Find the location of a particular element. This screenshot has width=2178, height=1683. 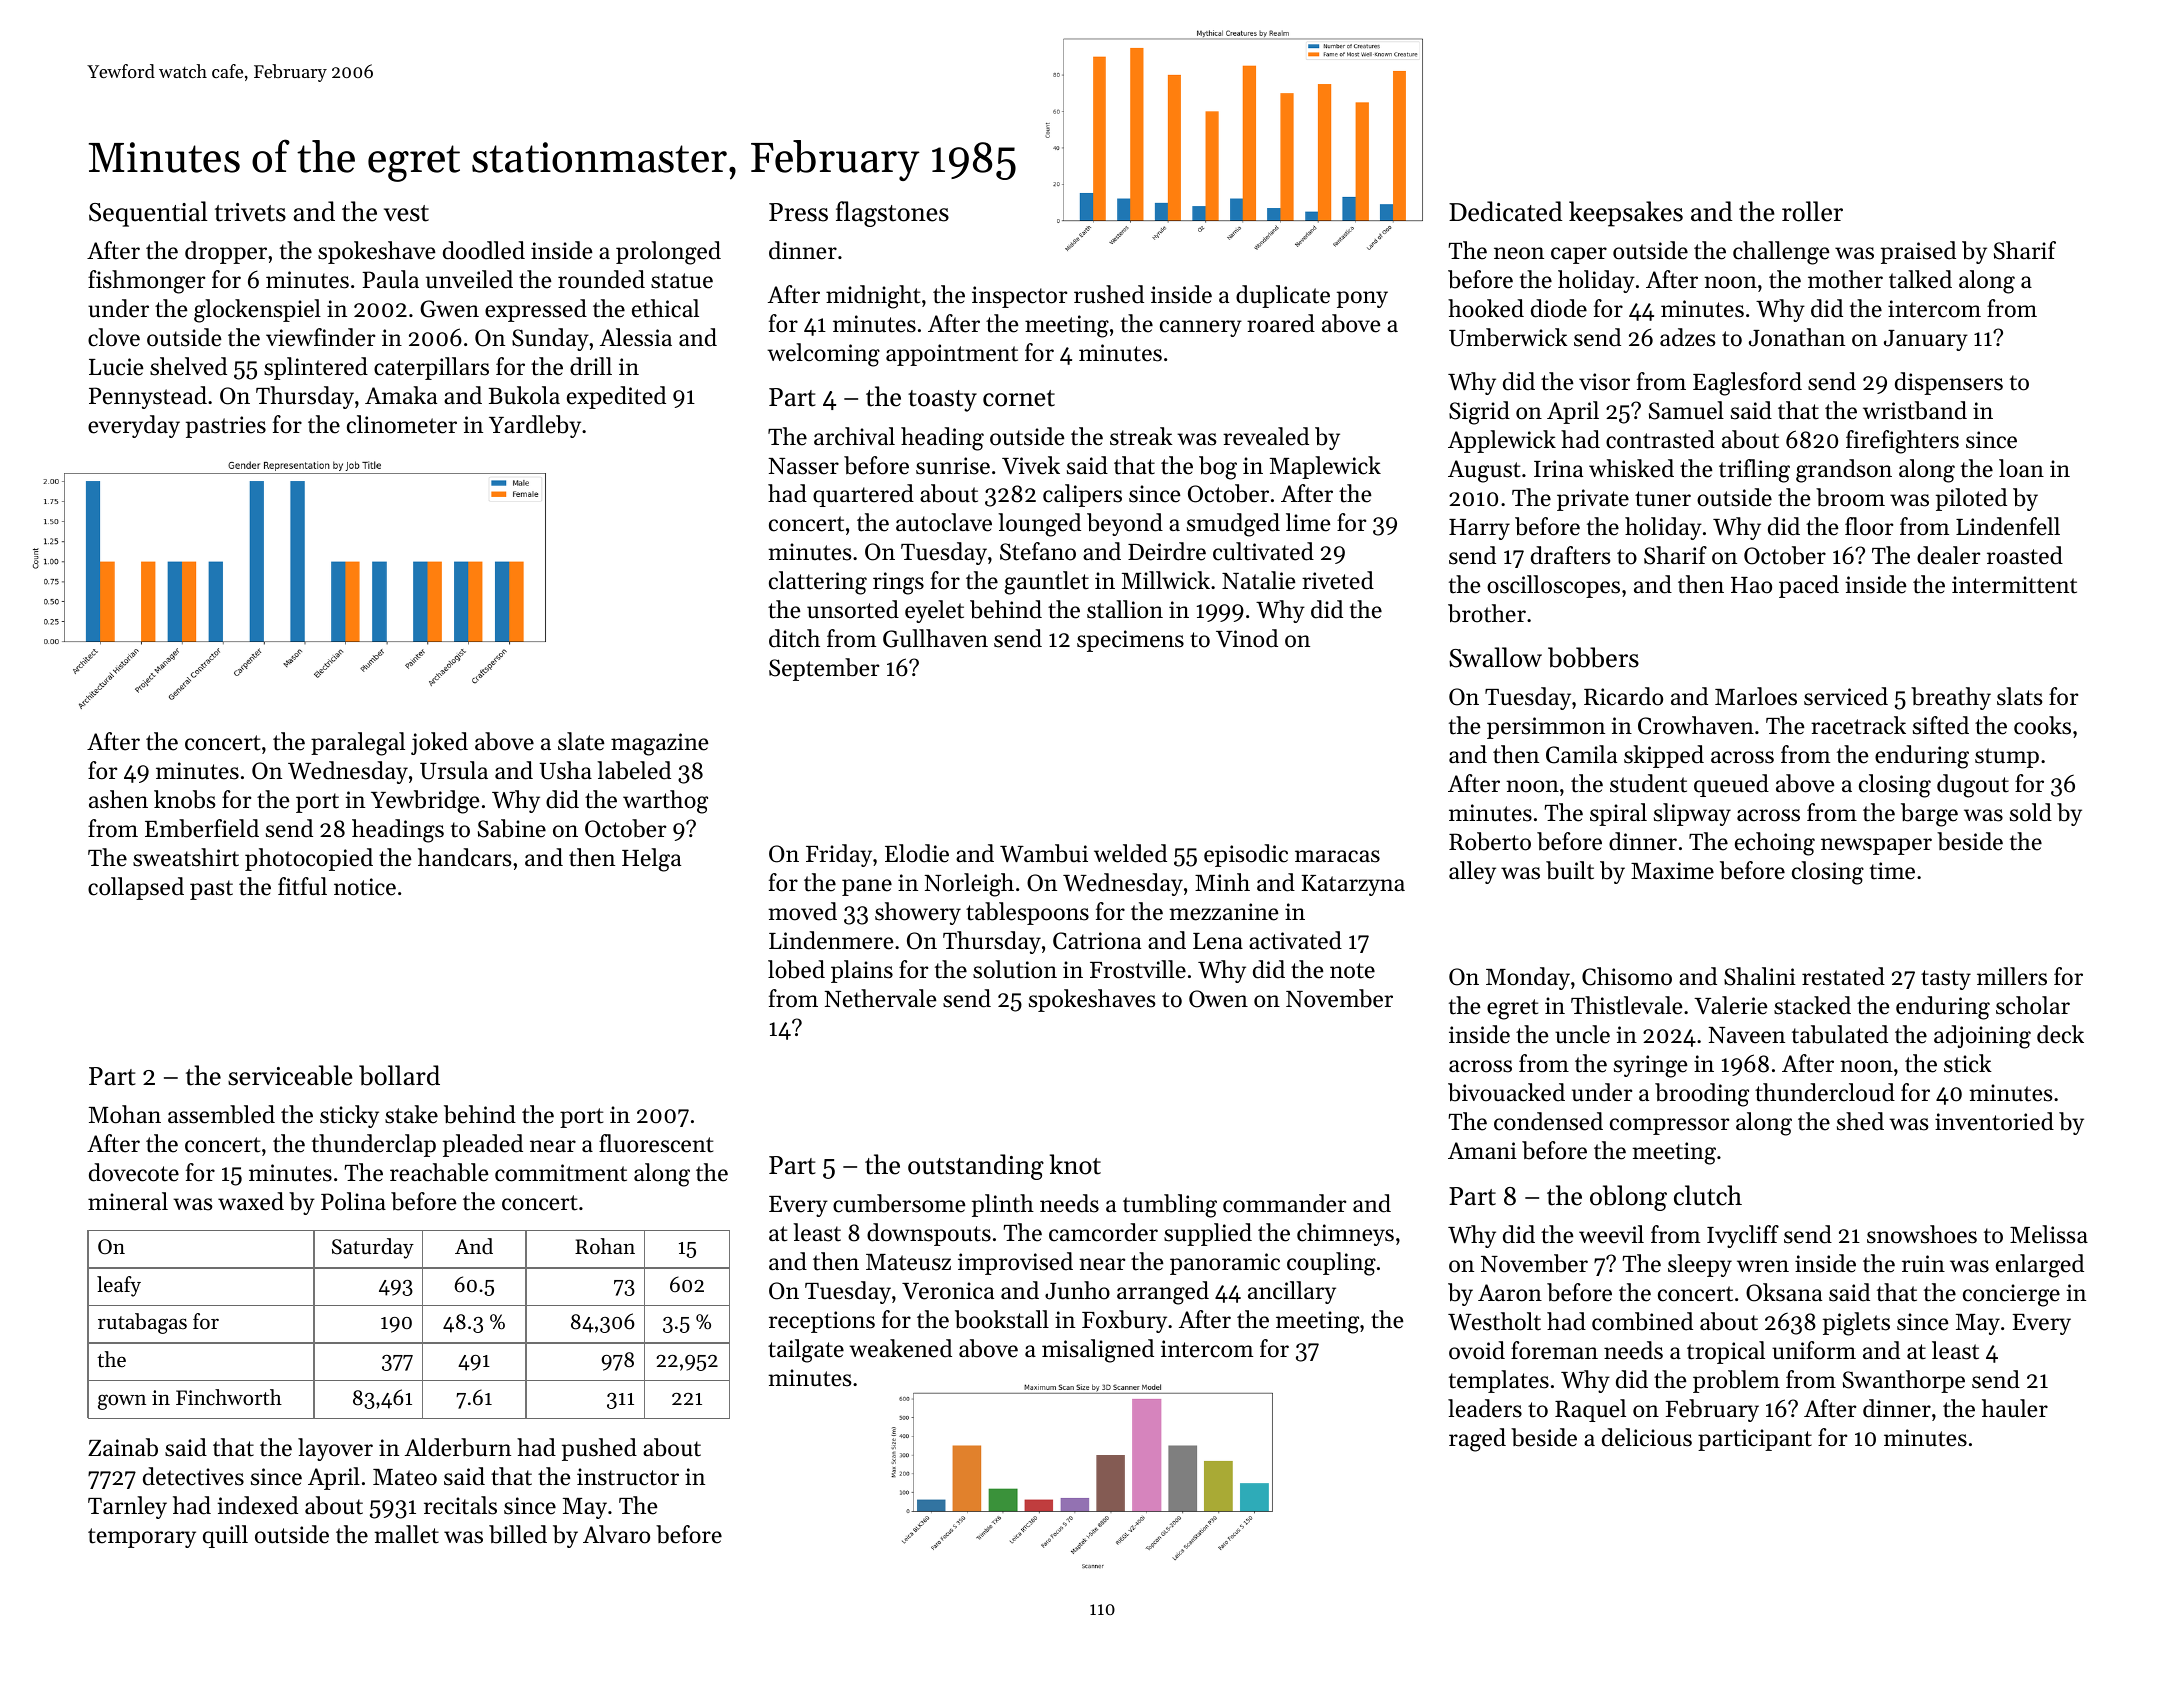

doodled is located at coordinates (484, 250).
